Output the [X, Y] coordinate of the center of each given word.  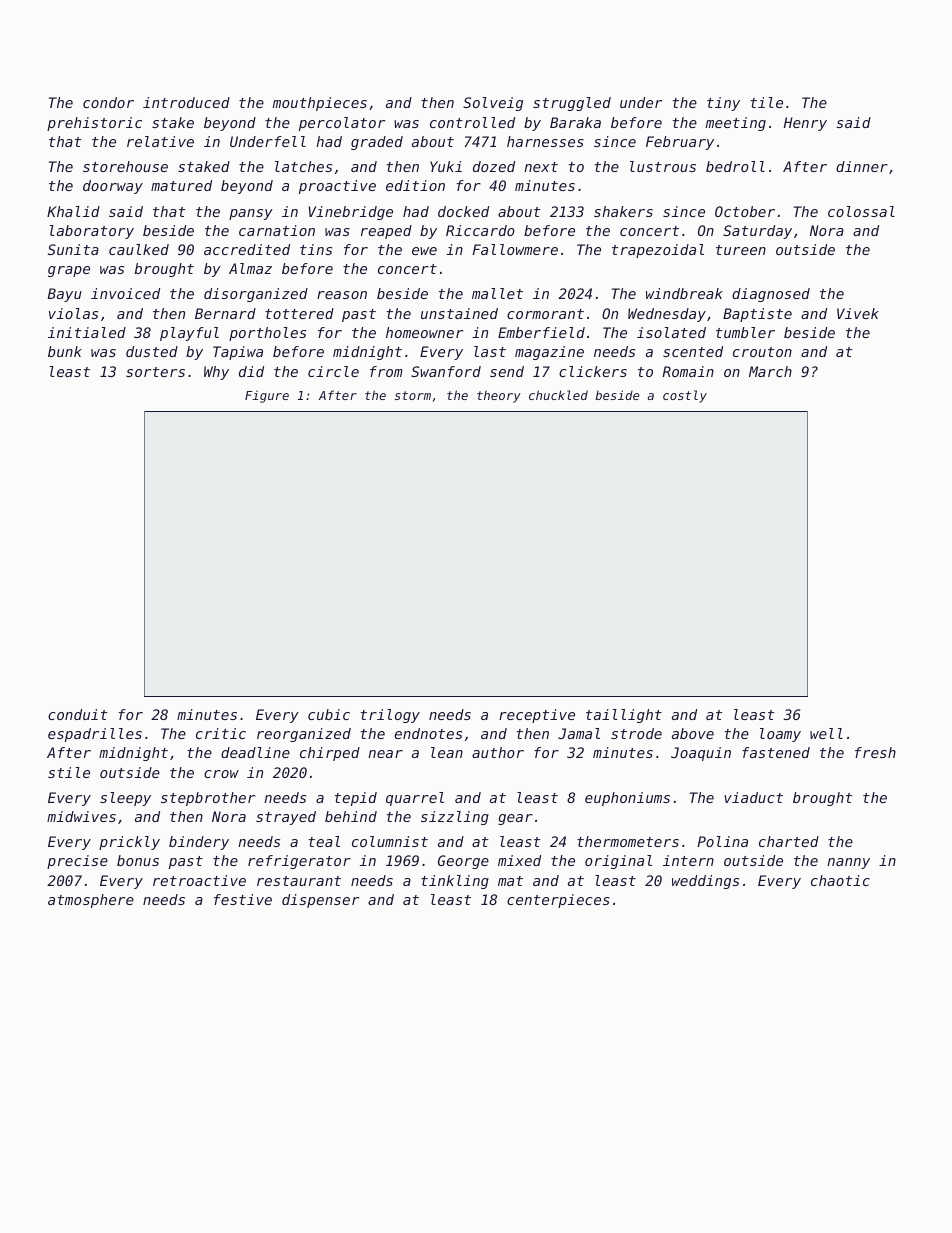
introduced [186, 102]
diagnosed [771, 295]
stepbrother [208, 799]
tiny [723, 104]
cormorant [545, 314]
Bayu [64, 295]
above [693, 733]
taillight [624, 716]
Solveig [493, 104]
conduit [78, 714]
